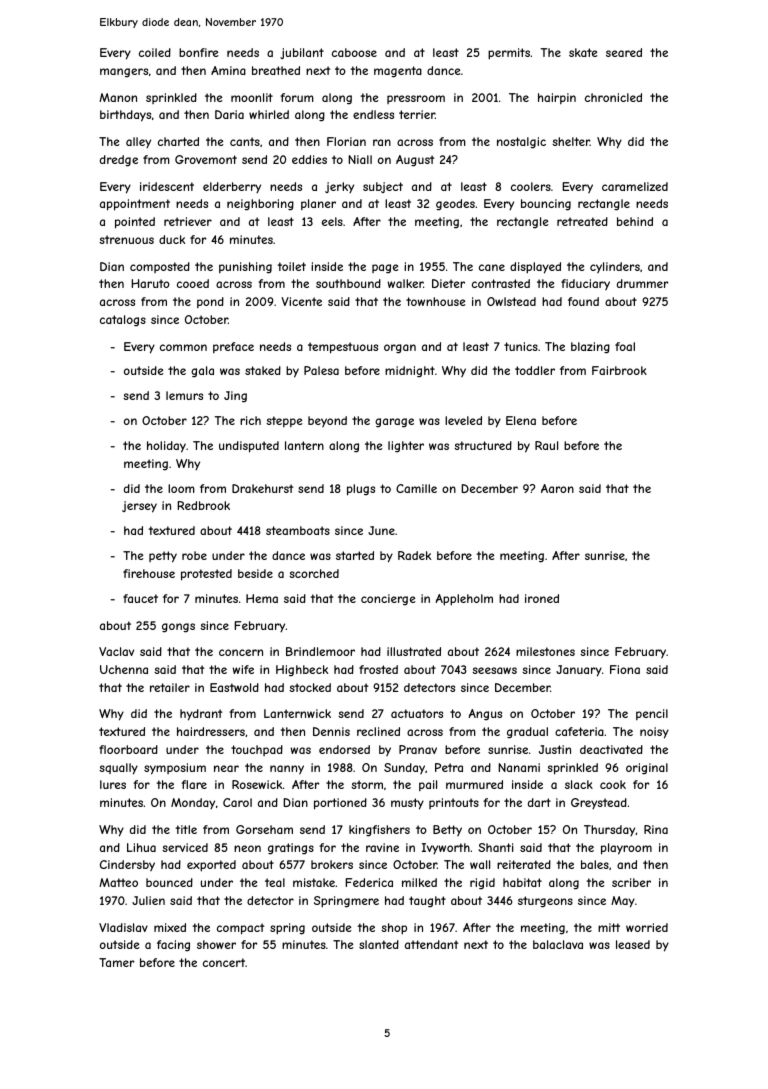 The image size is (768, 1089). I want to click on cants, so click(245, 141).
